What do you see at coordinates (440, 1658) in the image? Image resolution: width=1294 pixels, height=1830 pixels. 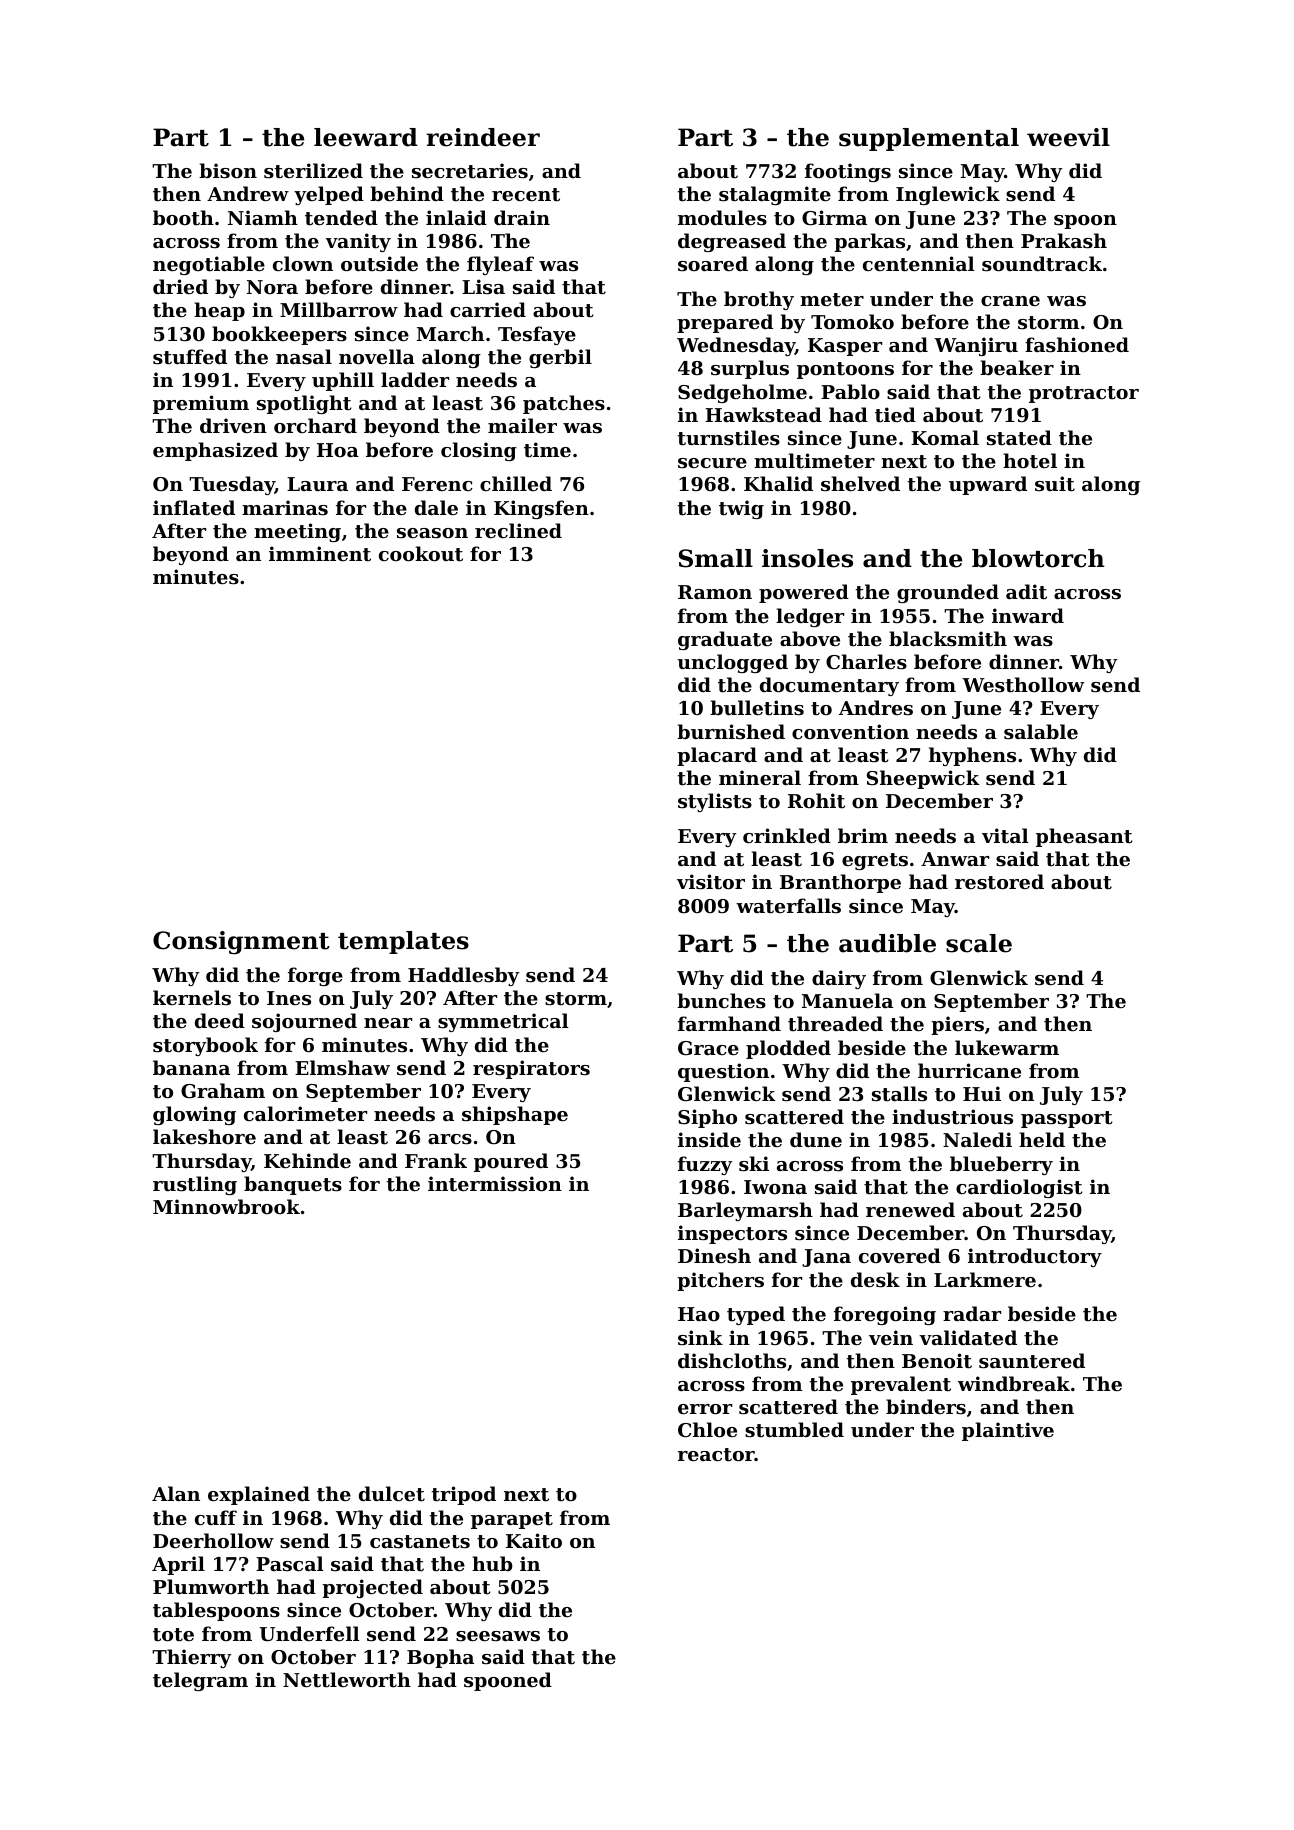 I see `Bopha` at bounding box center [440, 1658].
